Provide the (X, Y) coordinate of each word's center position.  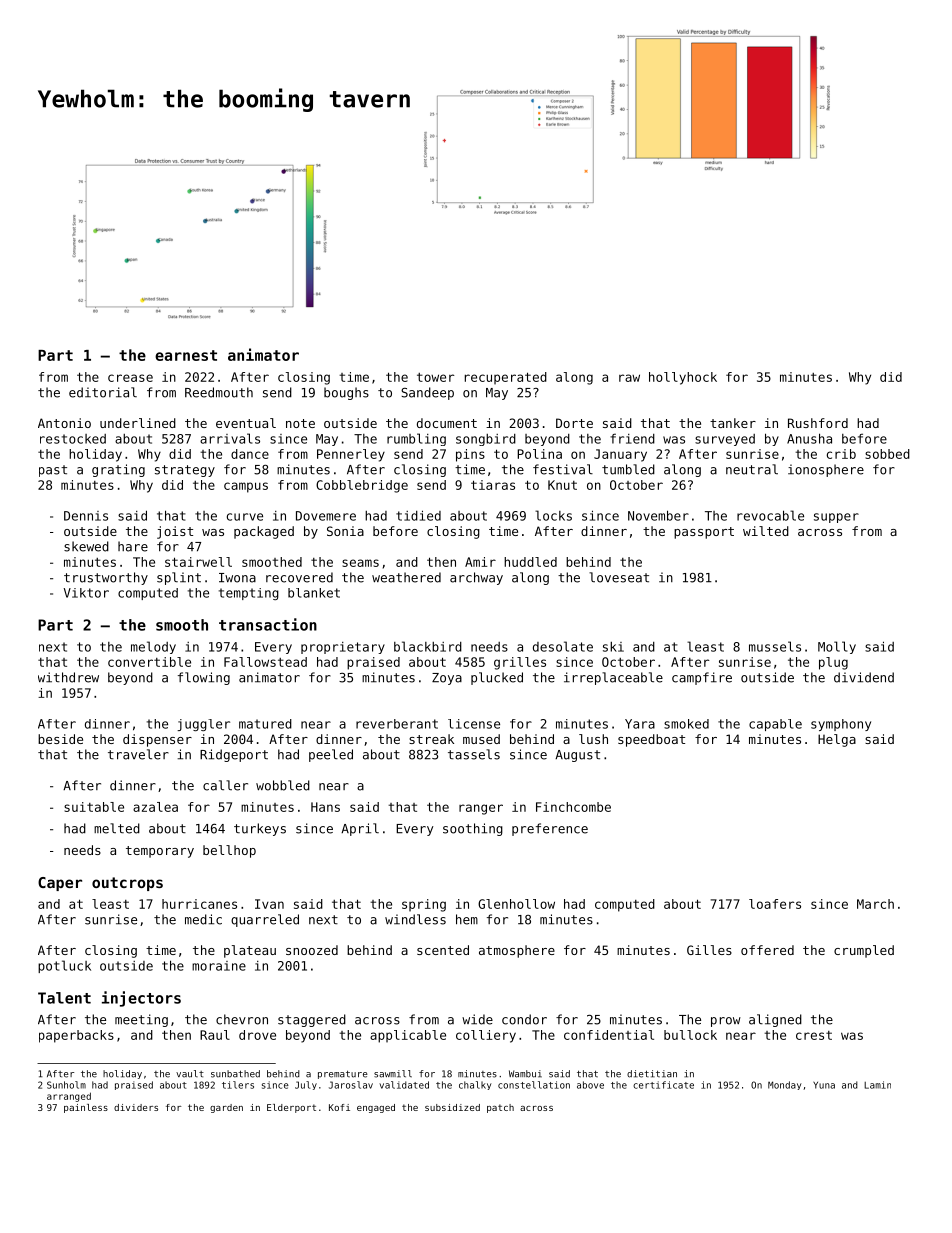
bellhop (229, 851)
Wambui (525, 1074)
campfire (702, 678)
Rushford (818, 423)
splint (179, 578)
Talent (64, 998)
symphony (841, 725)
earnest (186, 355)
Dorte (574, 423)
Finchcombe (573, 807)
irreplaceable (613, 678)
